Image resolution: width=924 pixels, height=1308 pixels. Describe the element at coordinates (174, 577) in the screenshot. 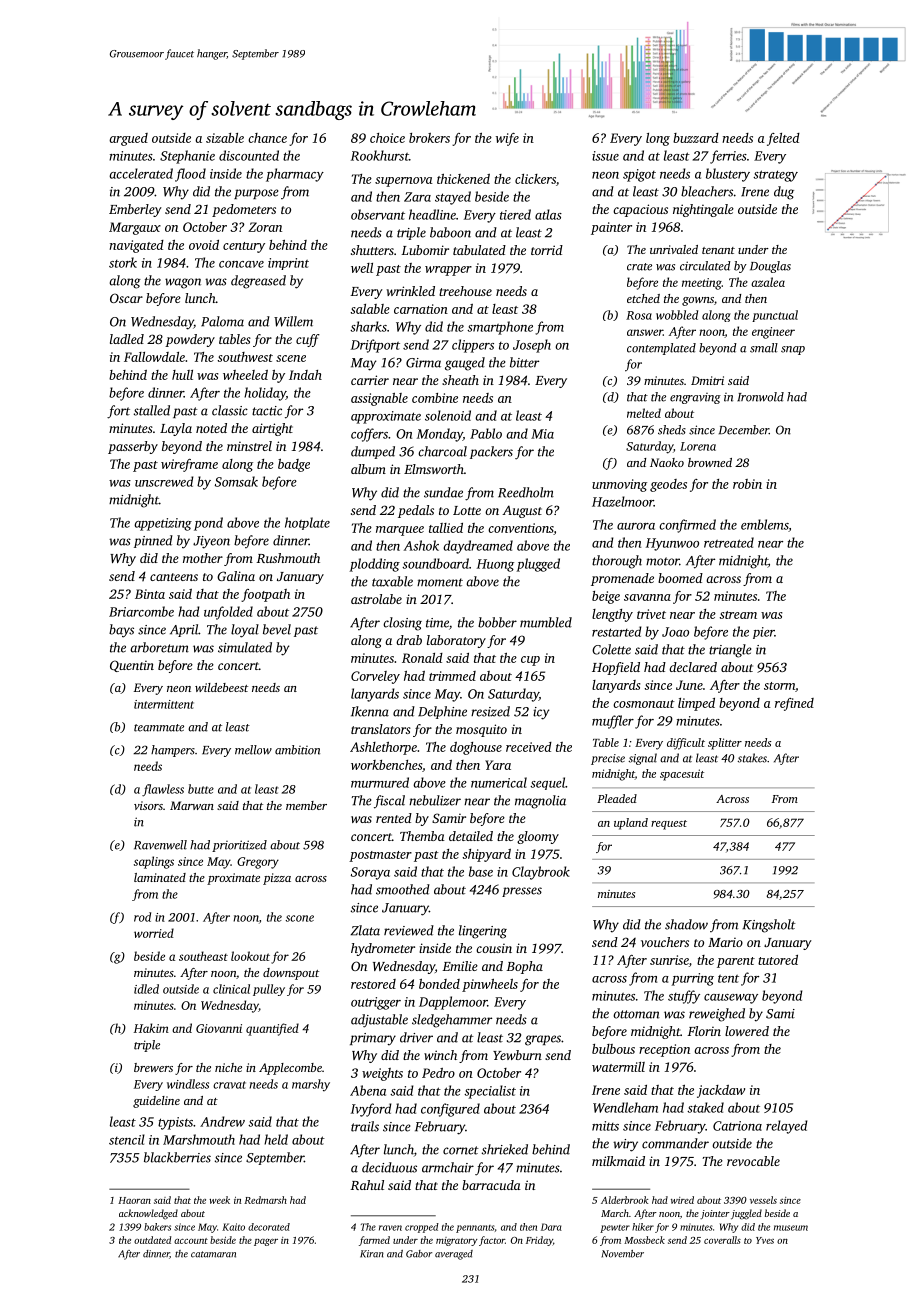

I see `canteens` at that location.
